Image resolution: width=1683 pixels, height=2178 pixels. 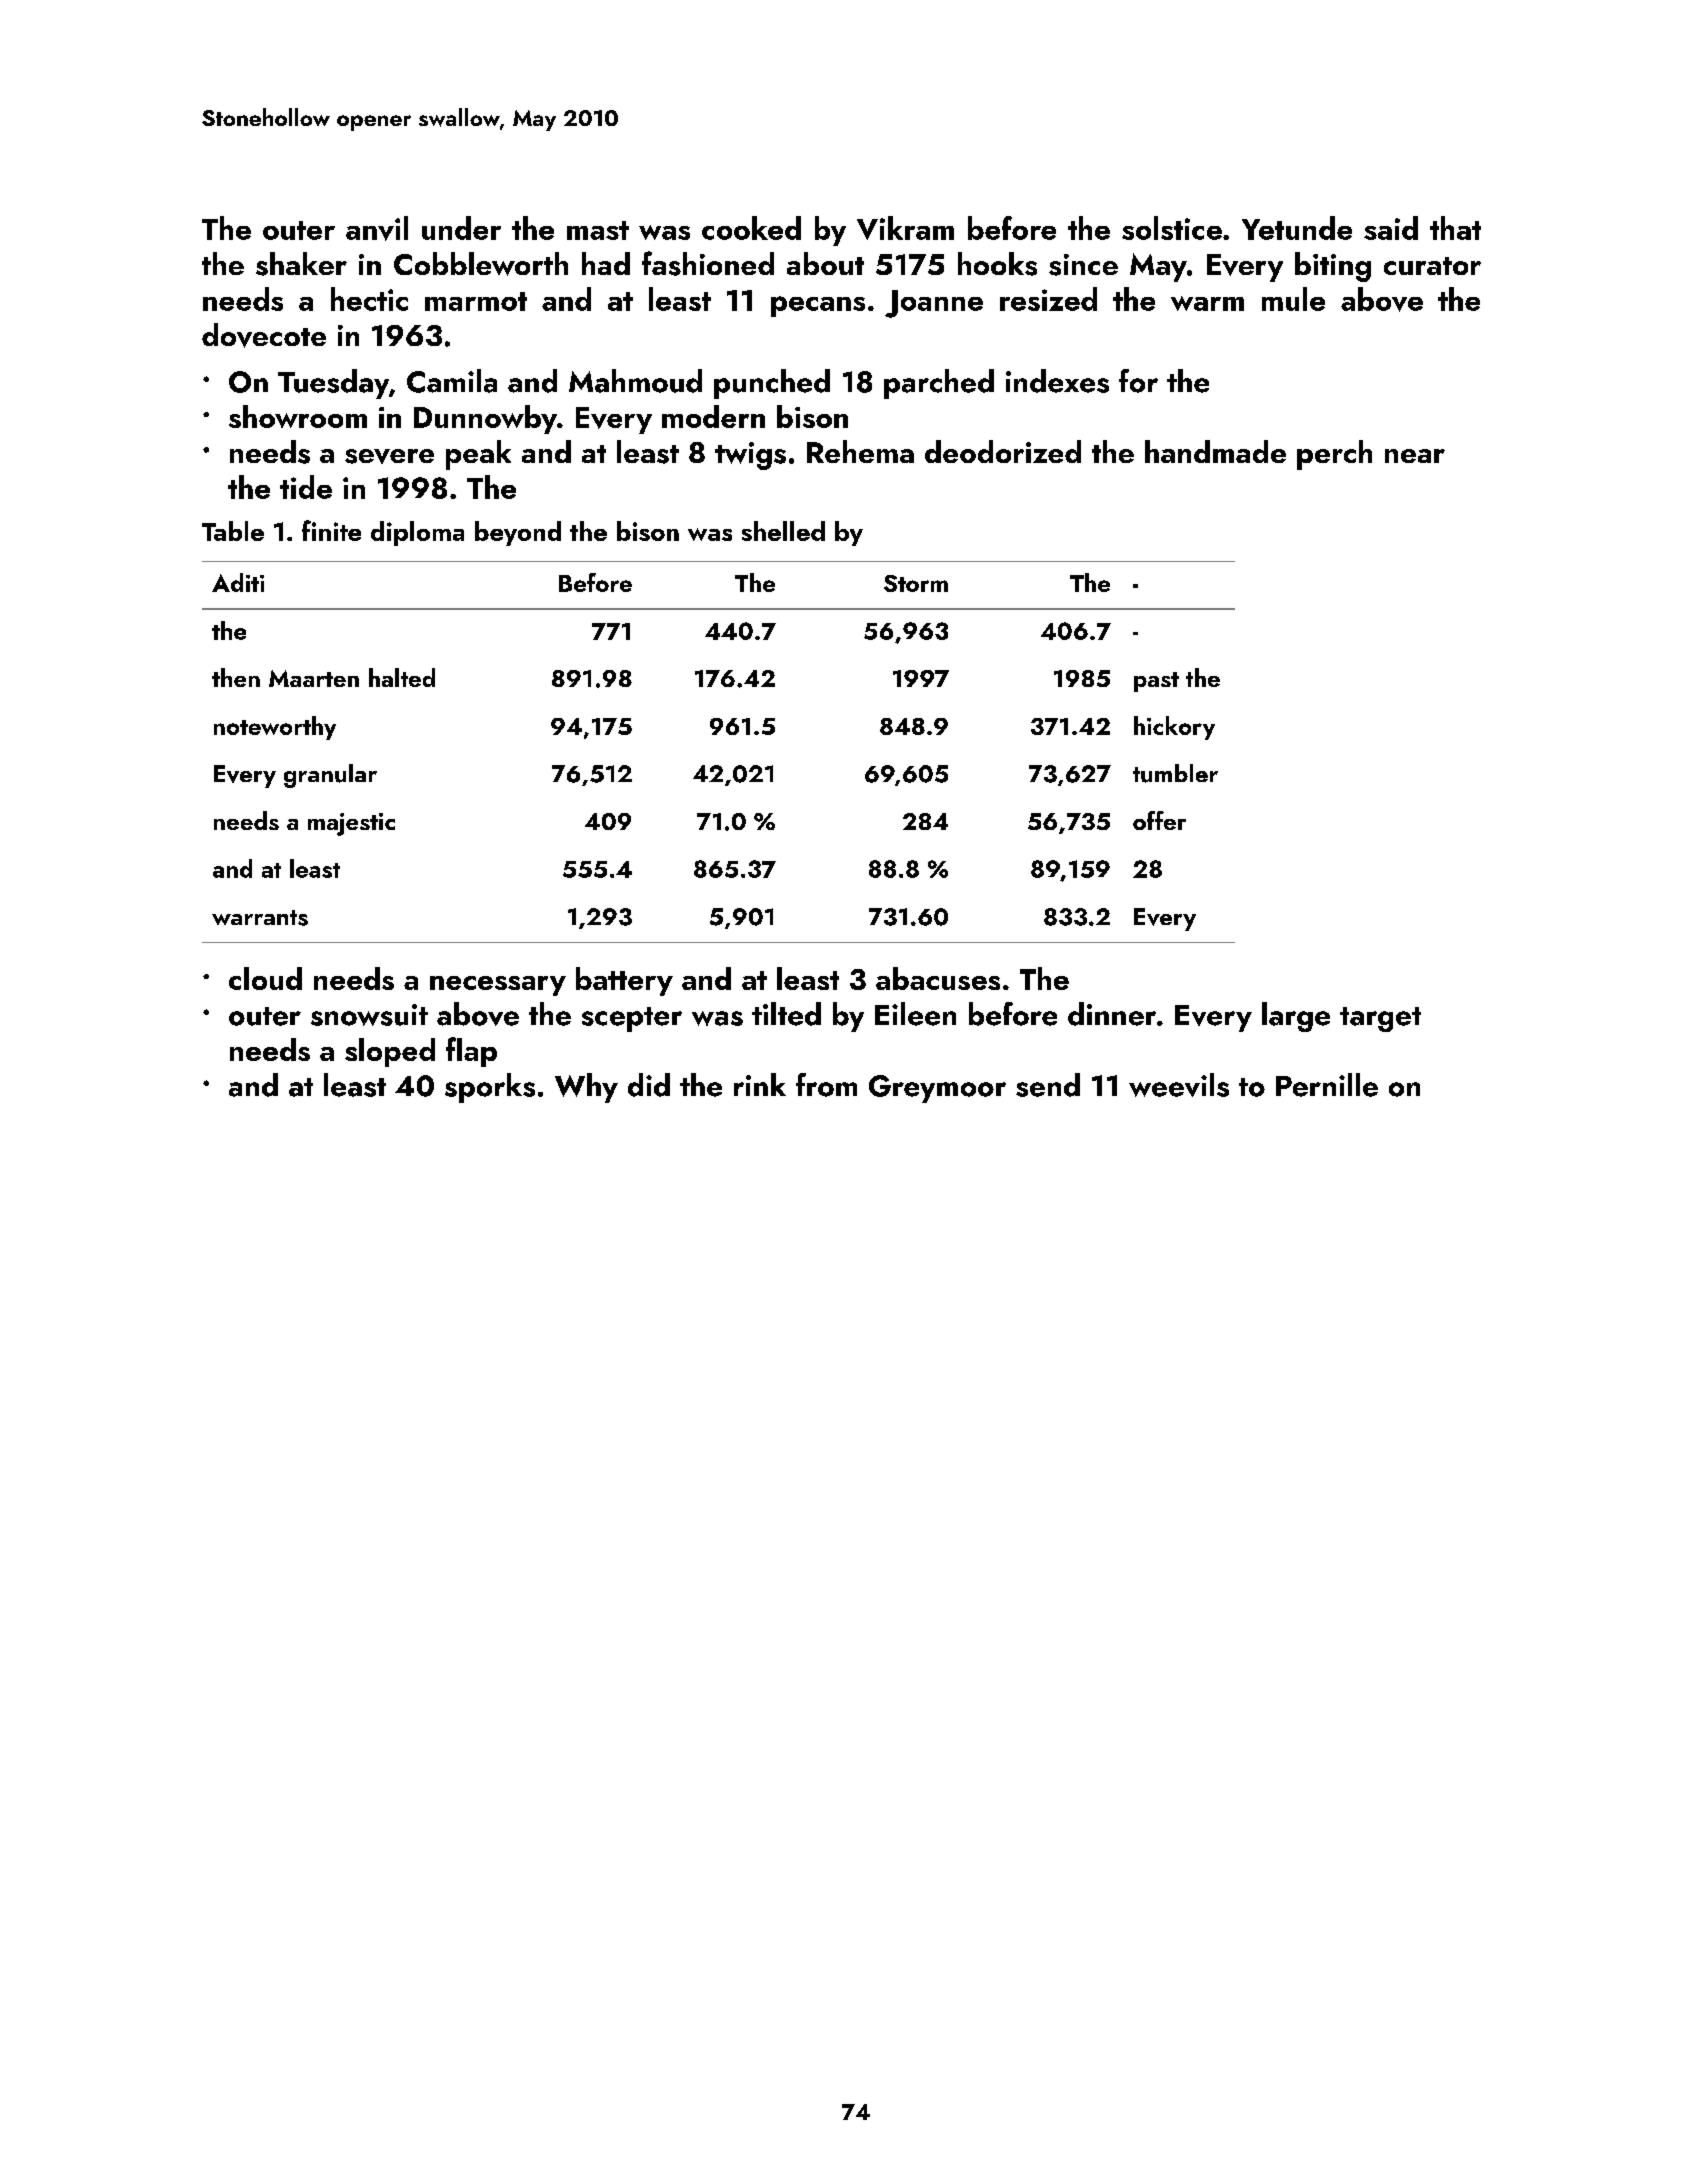 I want to click on Joanne, so click(x=934, y=304).
